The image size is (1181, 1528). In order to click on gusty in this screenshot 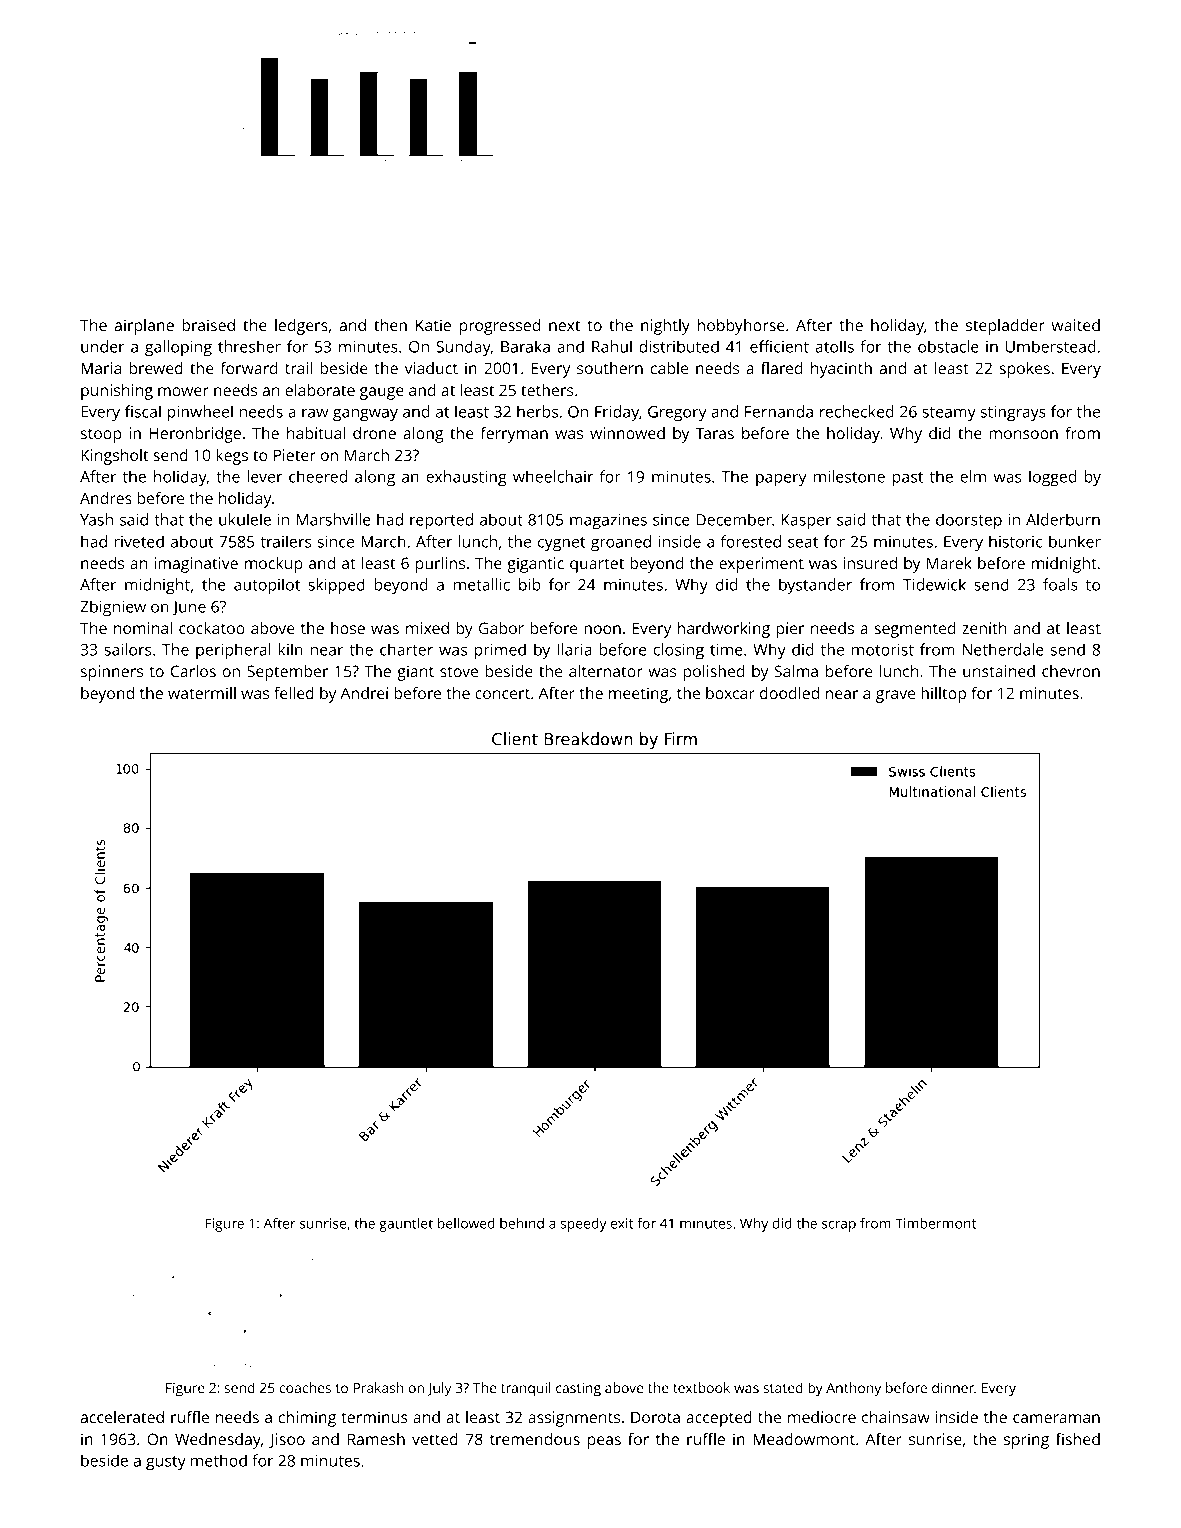, I will do `click(166, 1463)`.
